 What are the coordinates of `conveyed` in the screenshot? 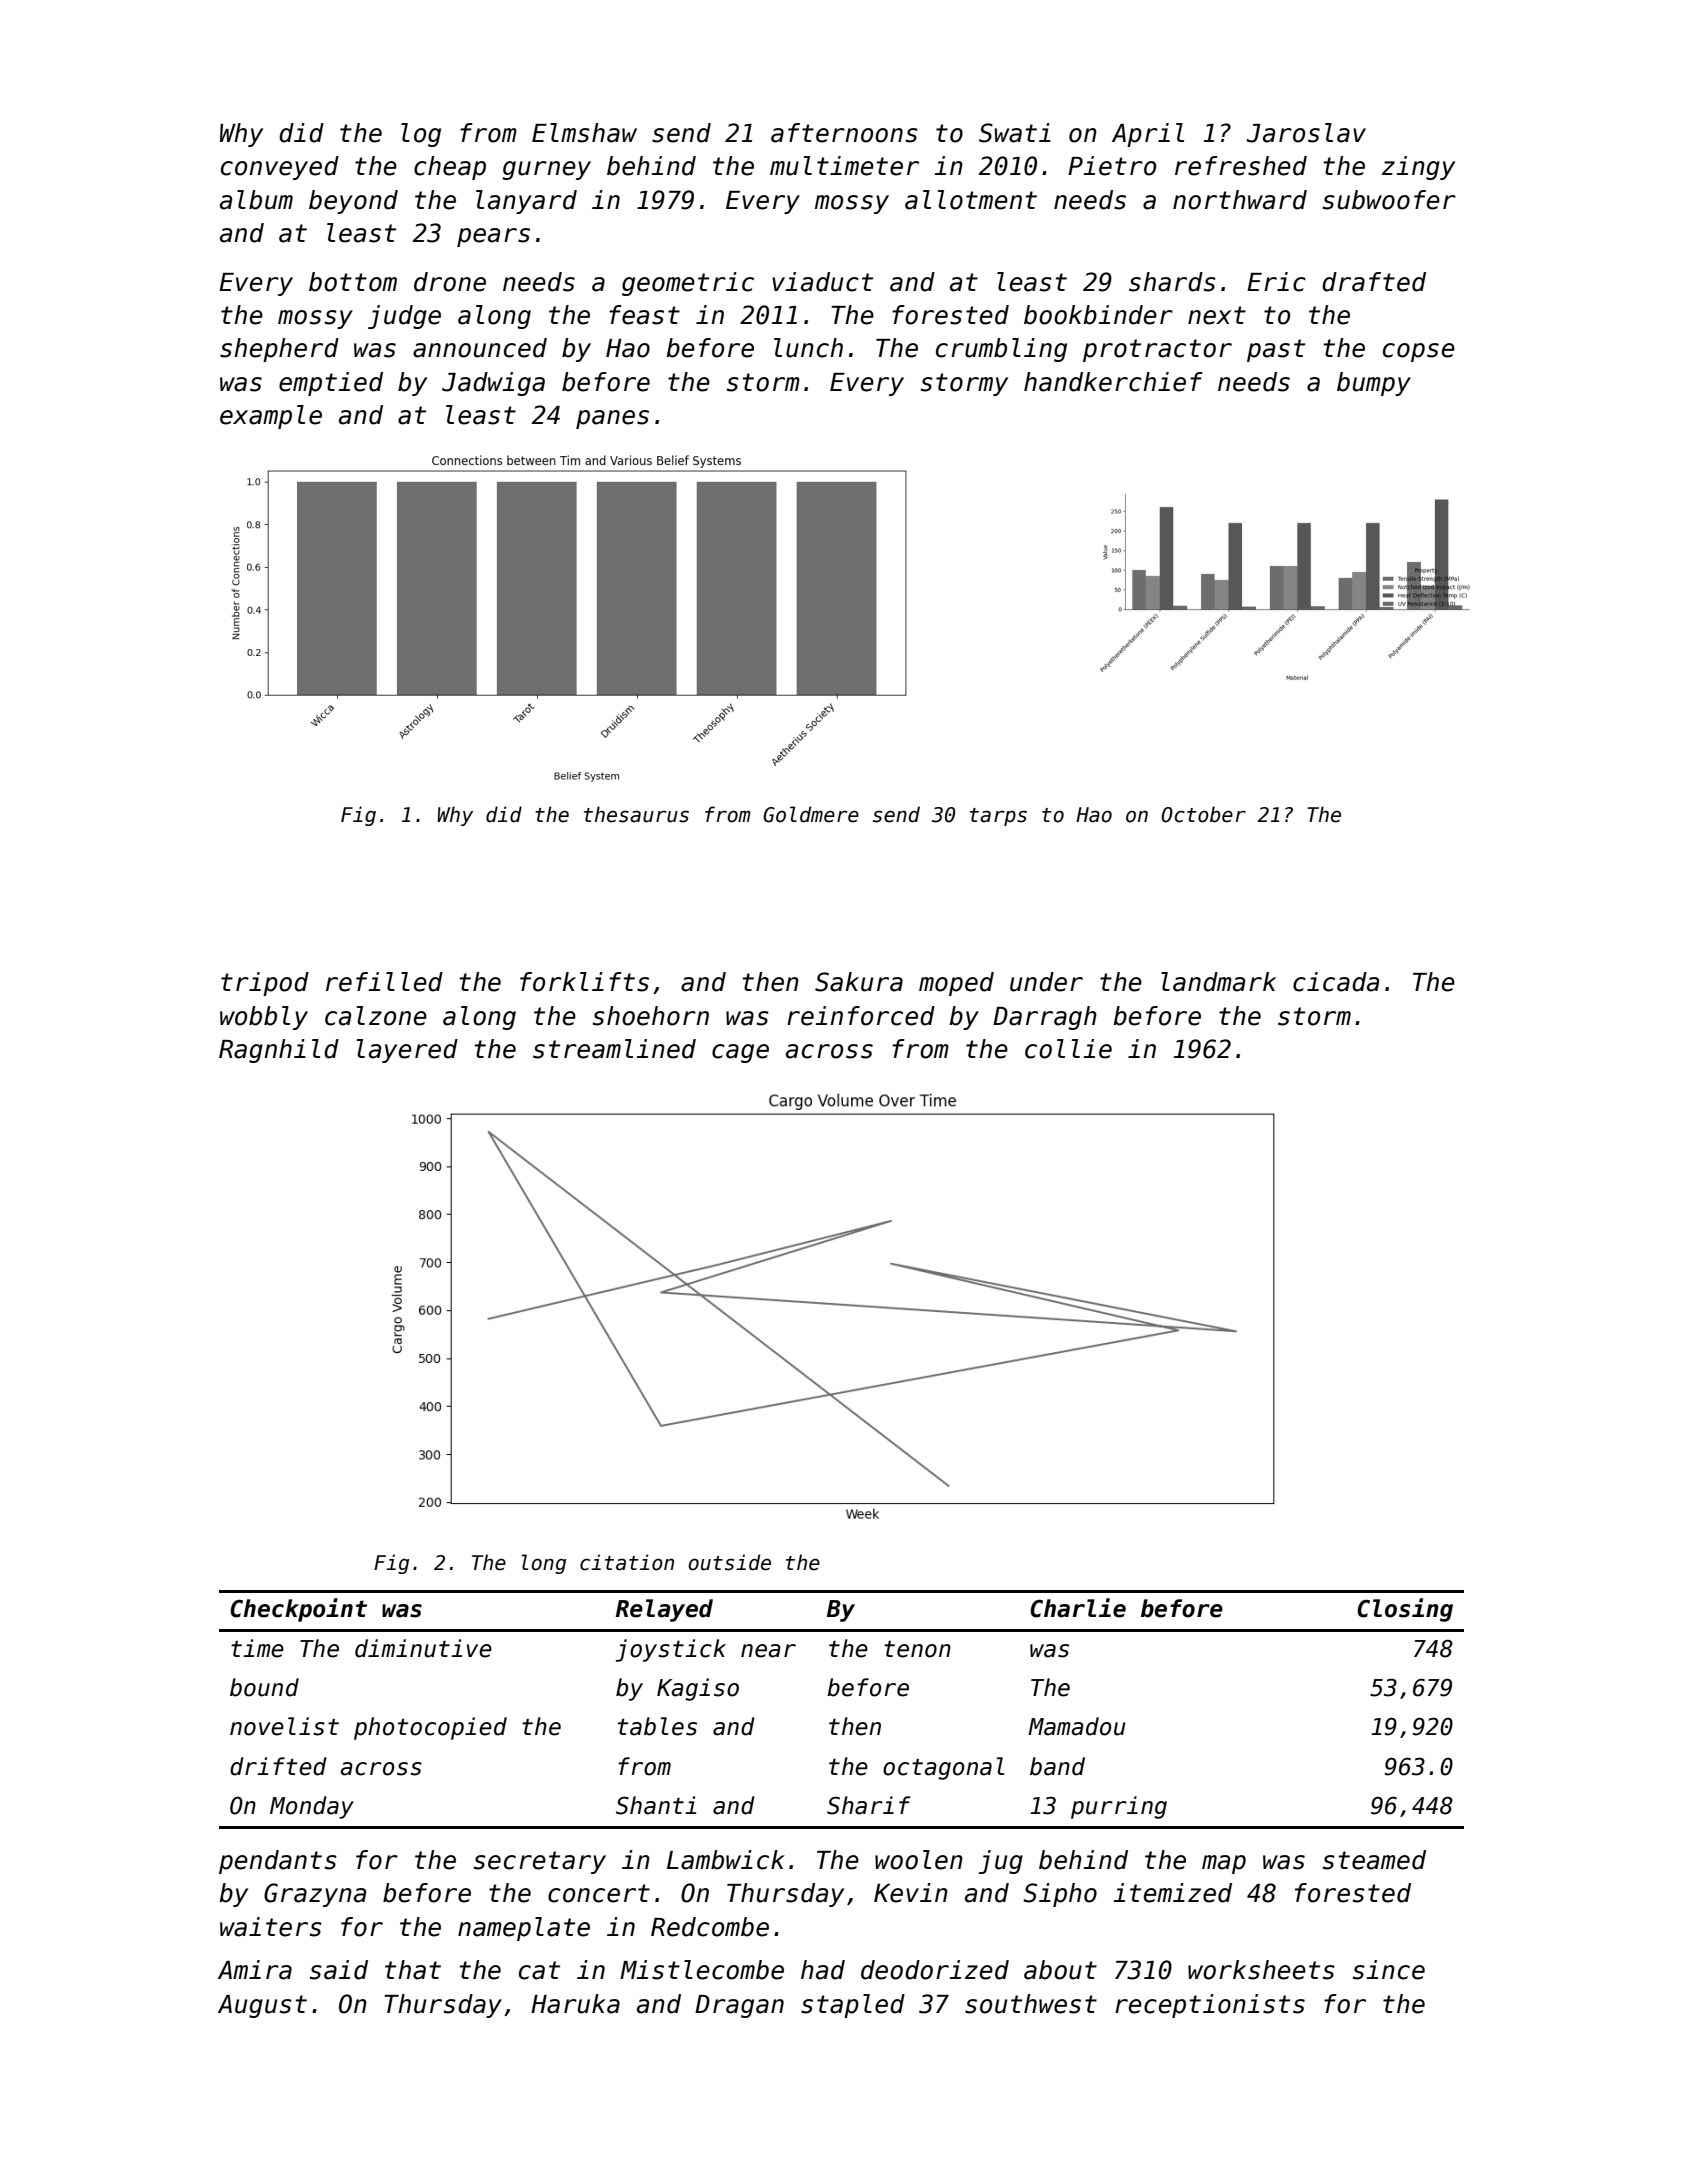 It's located at (280, 168).
